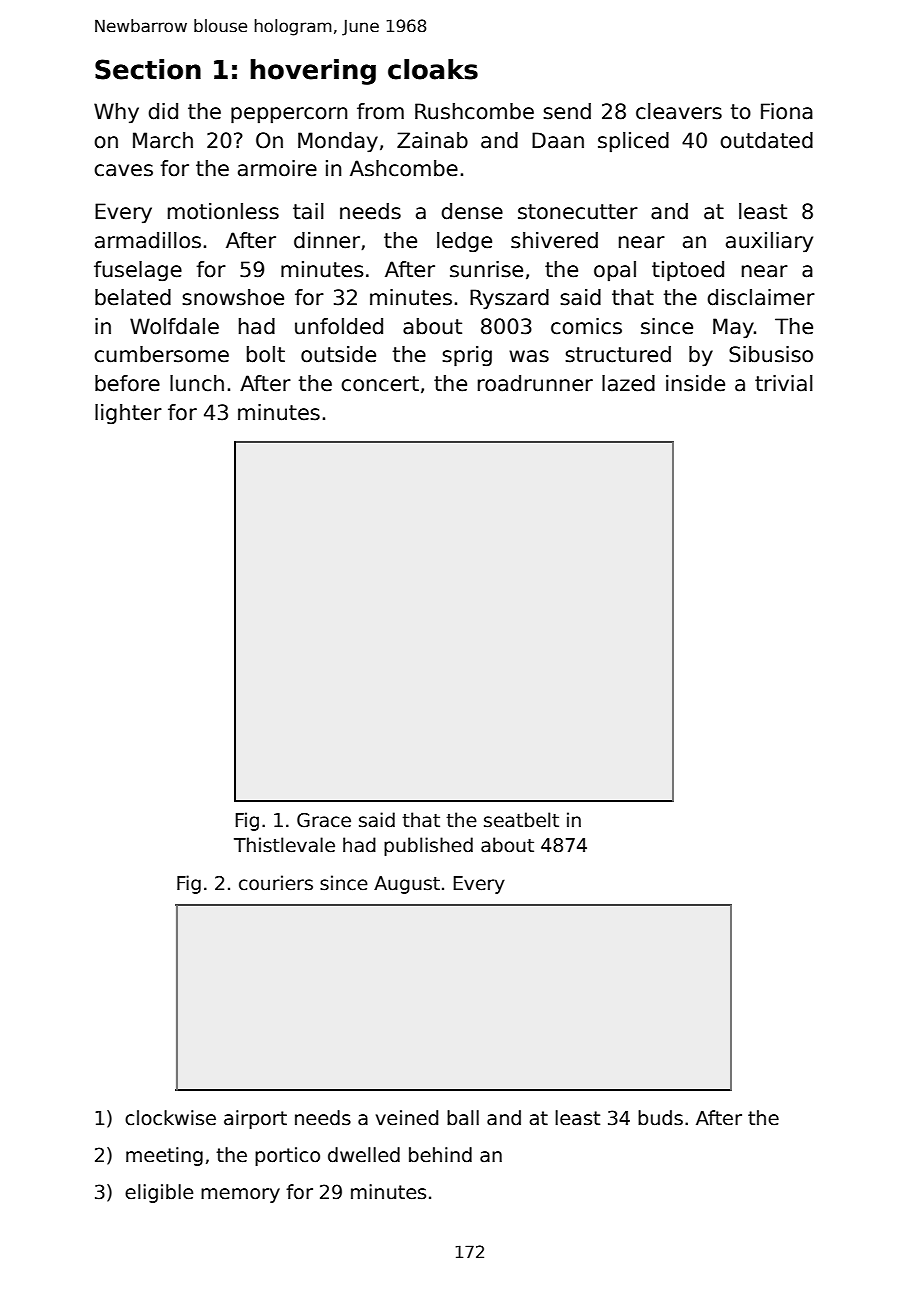 This screenshot has height=1316, width=908. Describe the element at coordinates (284, 845) in the screenshot. I see `Thistlevale` at that location.
